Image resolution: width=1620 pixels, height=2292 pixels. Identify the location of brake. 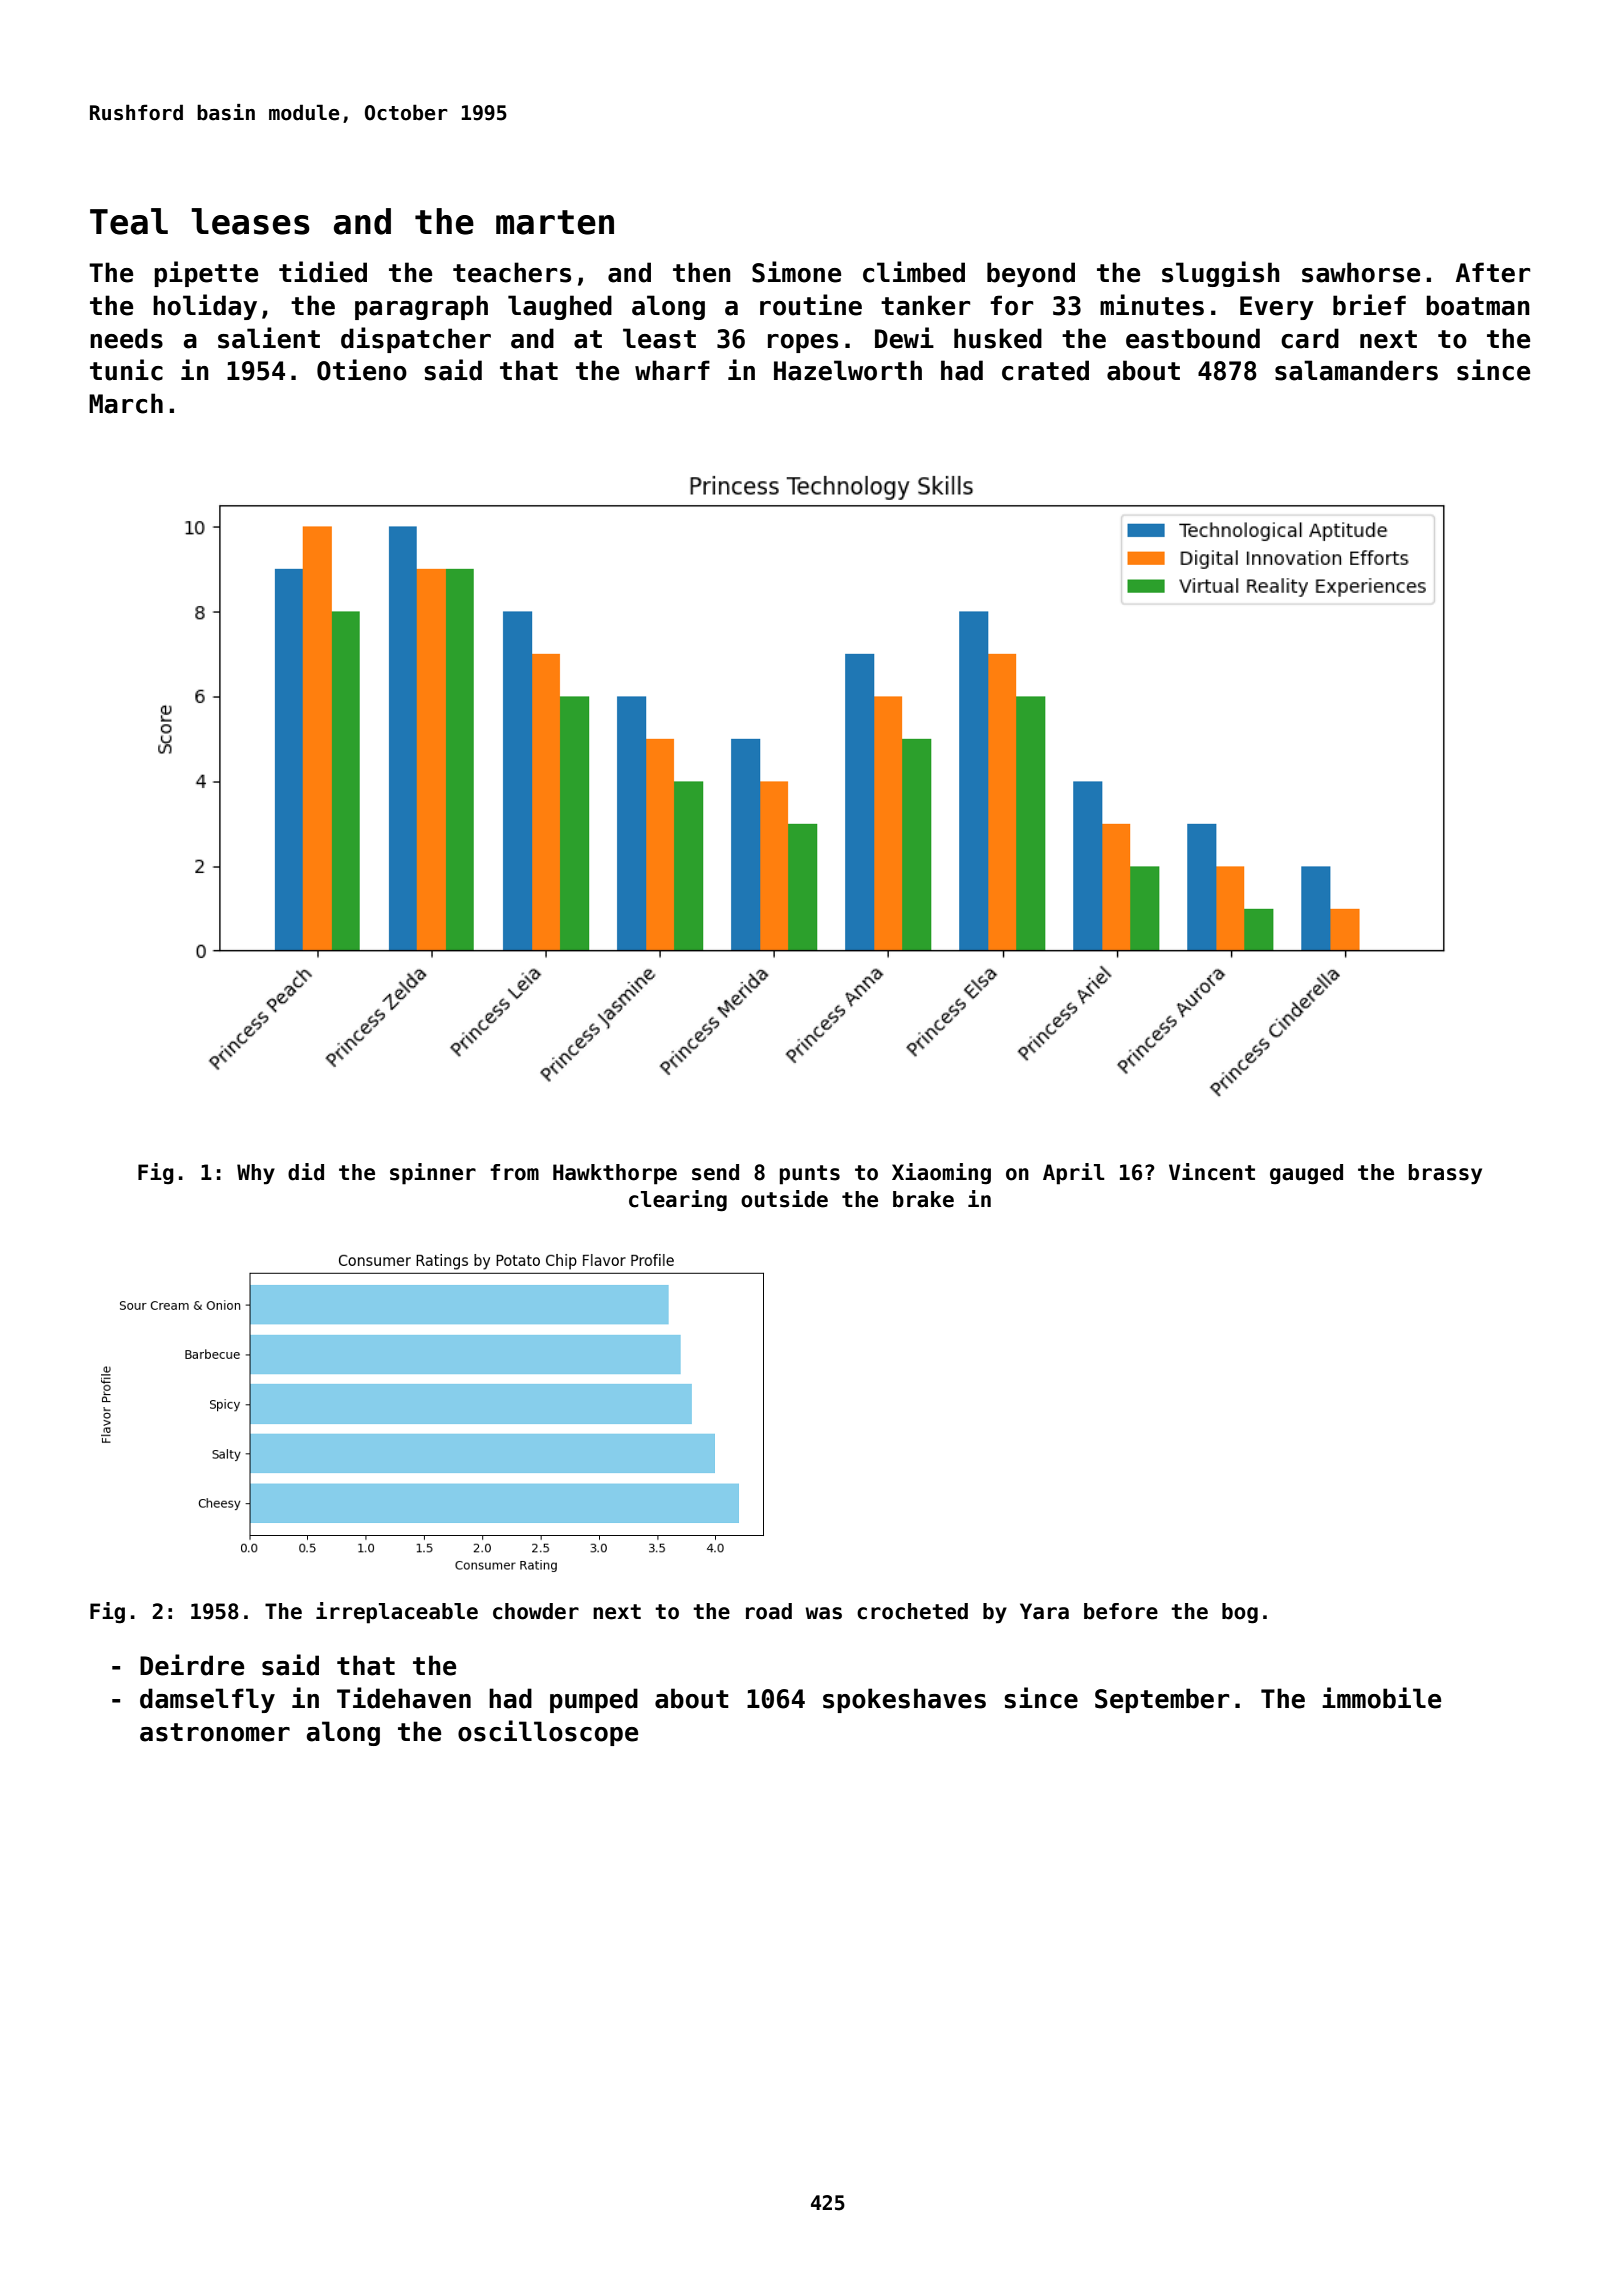
(923, 1199).
